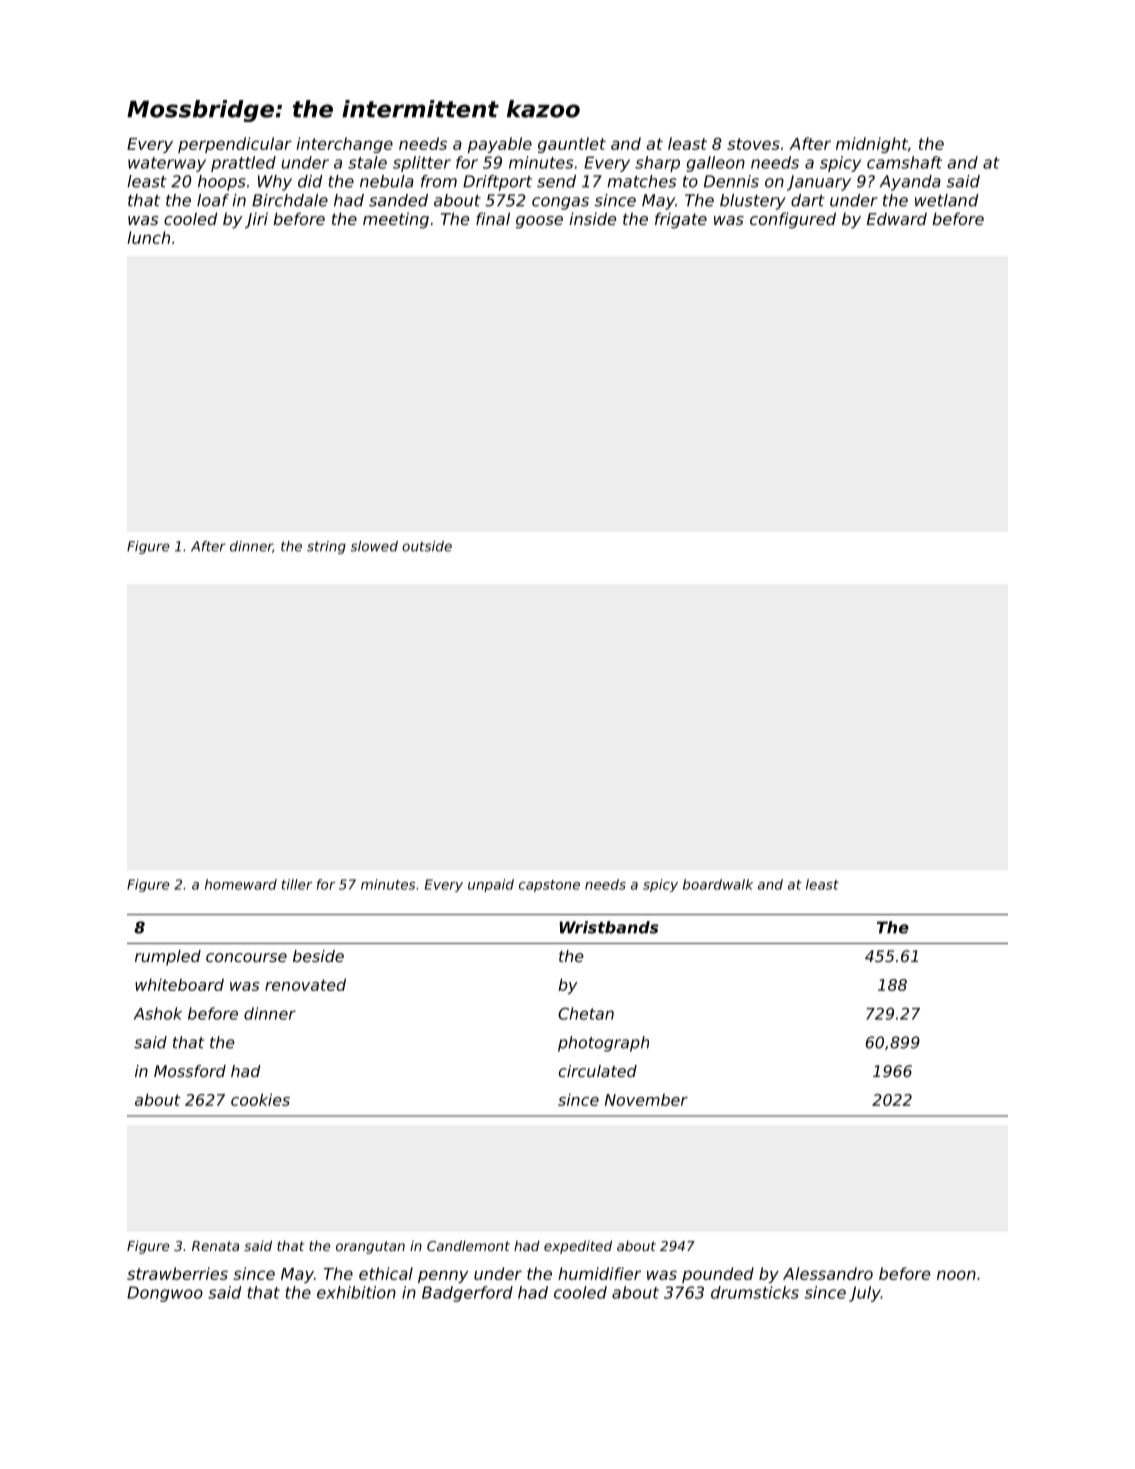  Describe the element at coordinates (753, 144) in the page. I see `stoves` at that location.
